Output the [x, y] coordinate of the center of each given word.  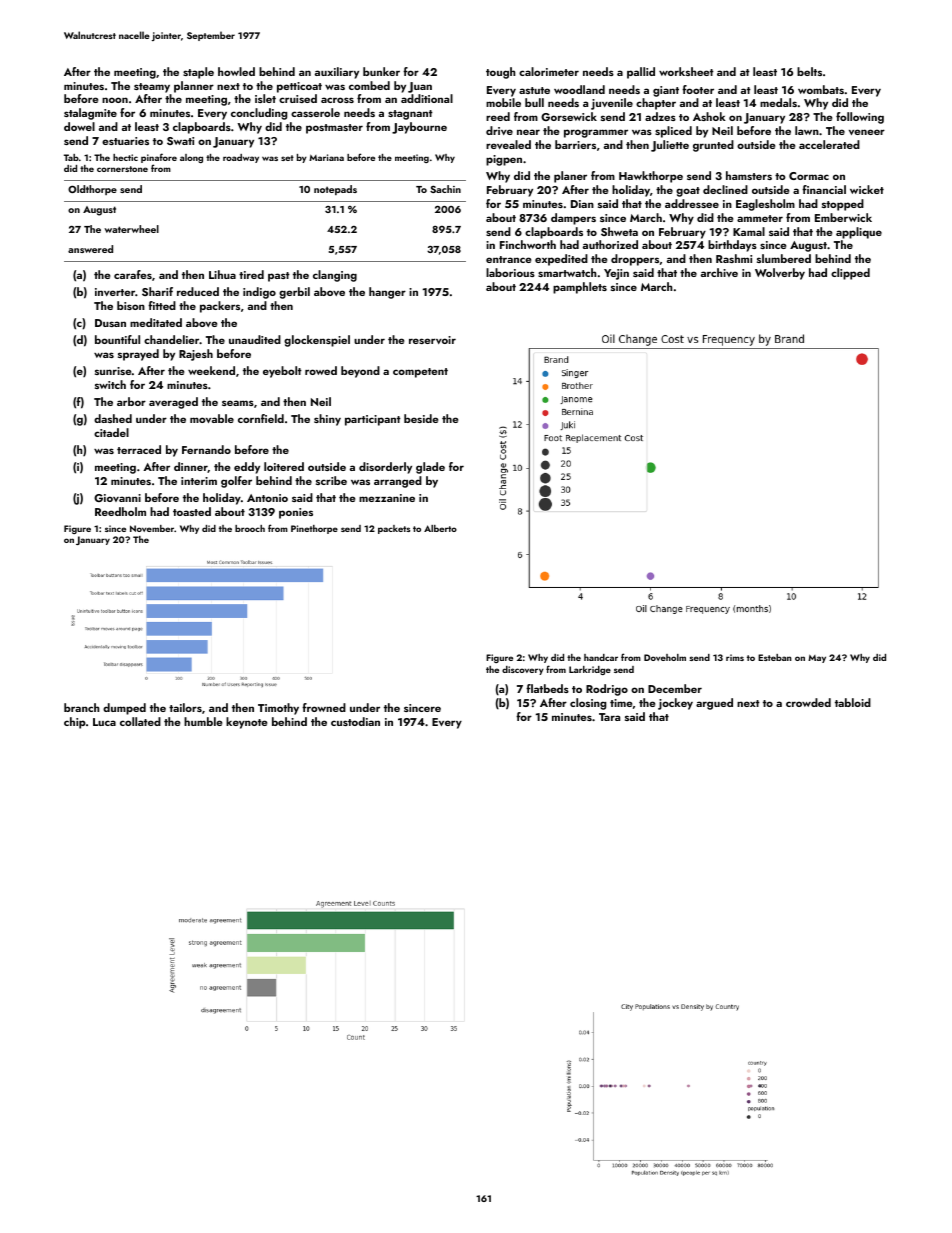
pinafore [159, 158]
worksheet [686, 71]
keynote [246, 723]
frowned [324, 707]
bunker [381, 71]
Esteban [775, 657]
